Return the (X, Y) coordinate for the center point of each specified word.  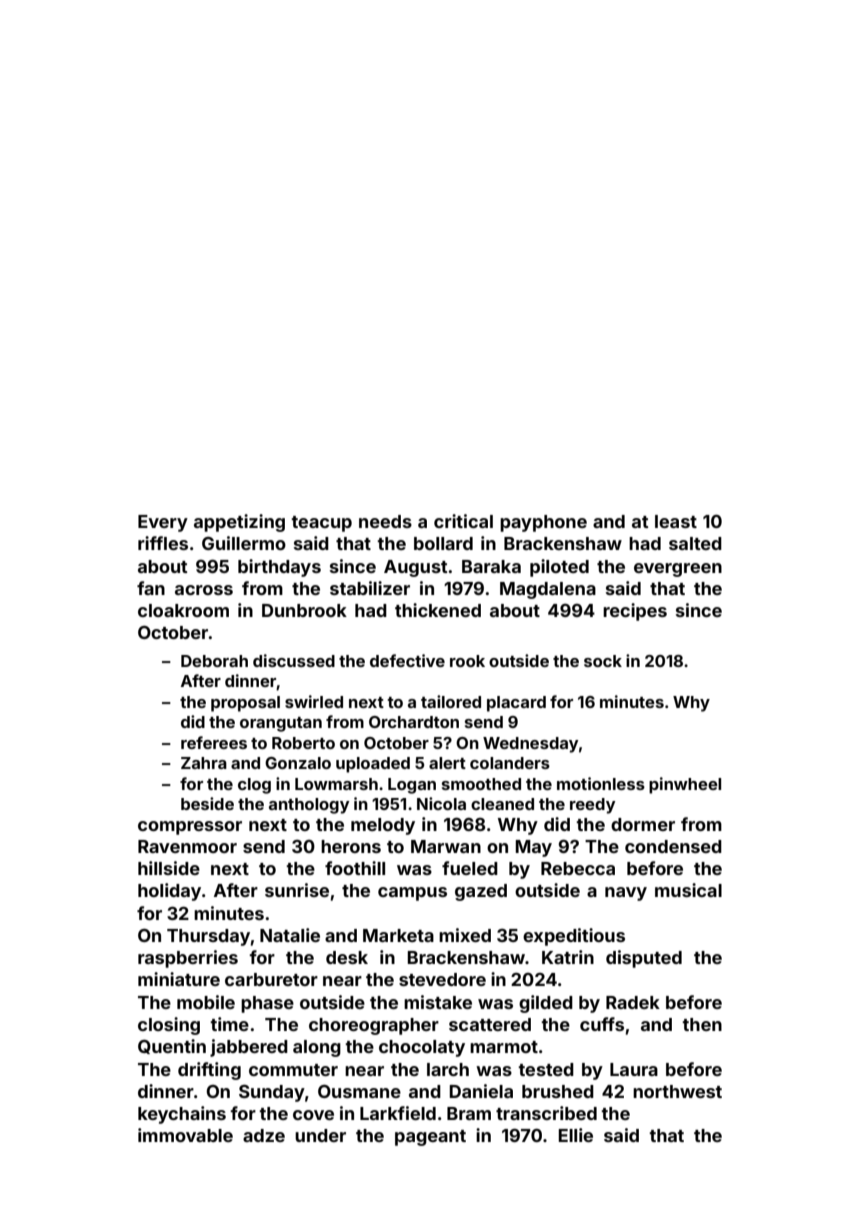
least (676, 521)
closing (169, 1026)
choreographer (374, 1026)
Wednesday (530, 745)
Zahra (204, 763)
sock (603, 661)
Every (163, 523)
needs (385, 521)
